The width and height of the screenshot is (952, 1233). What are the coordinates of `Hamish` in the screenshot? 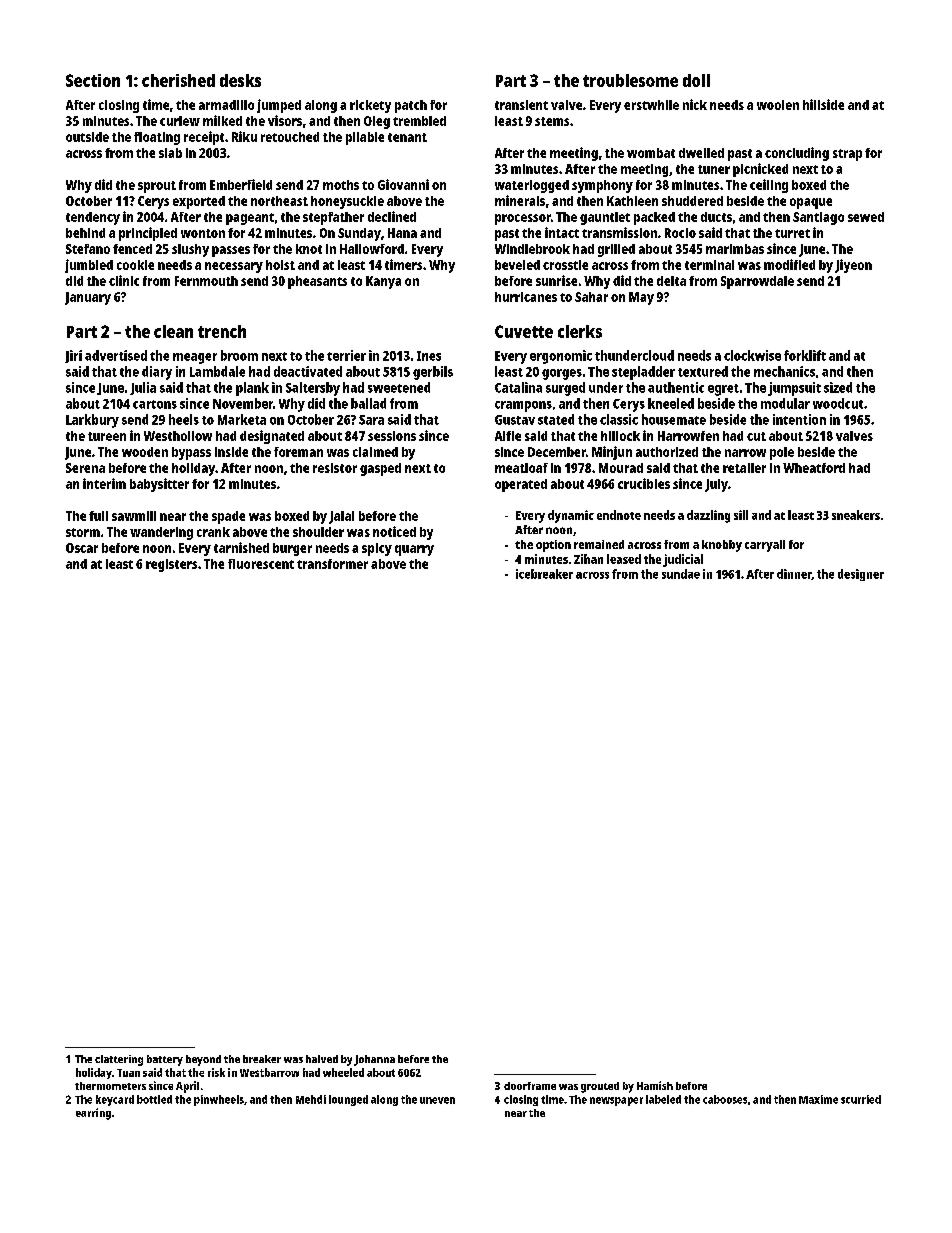 It's located at (655, 1085).
